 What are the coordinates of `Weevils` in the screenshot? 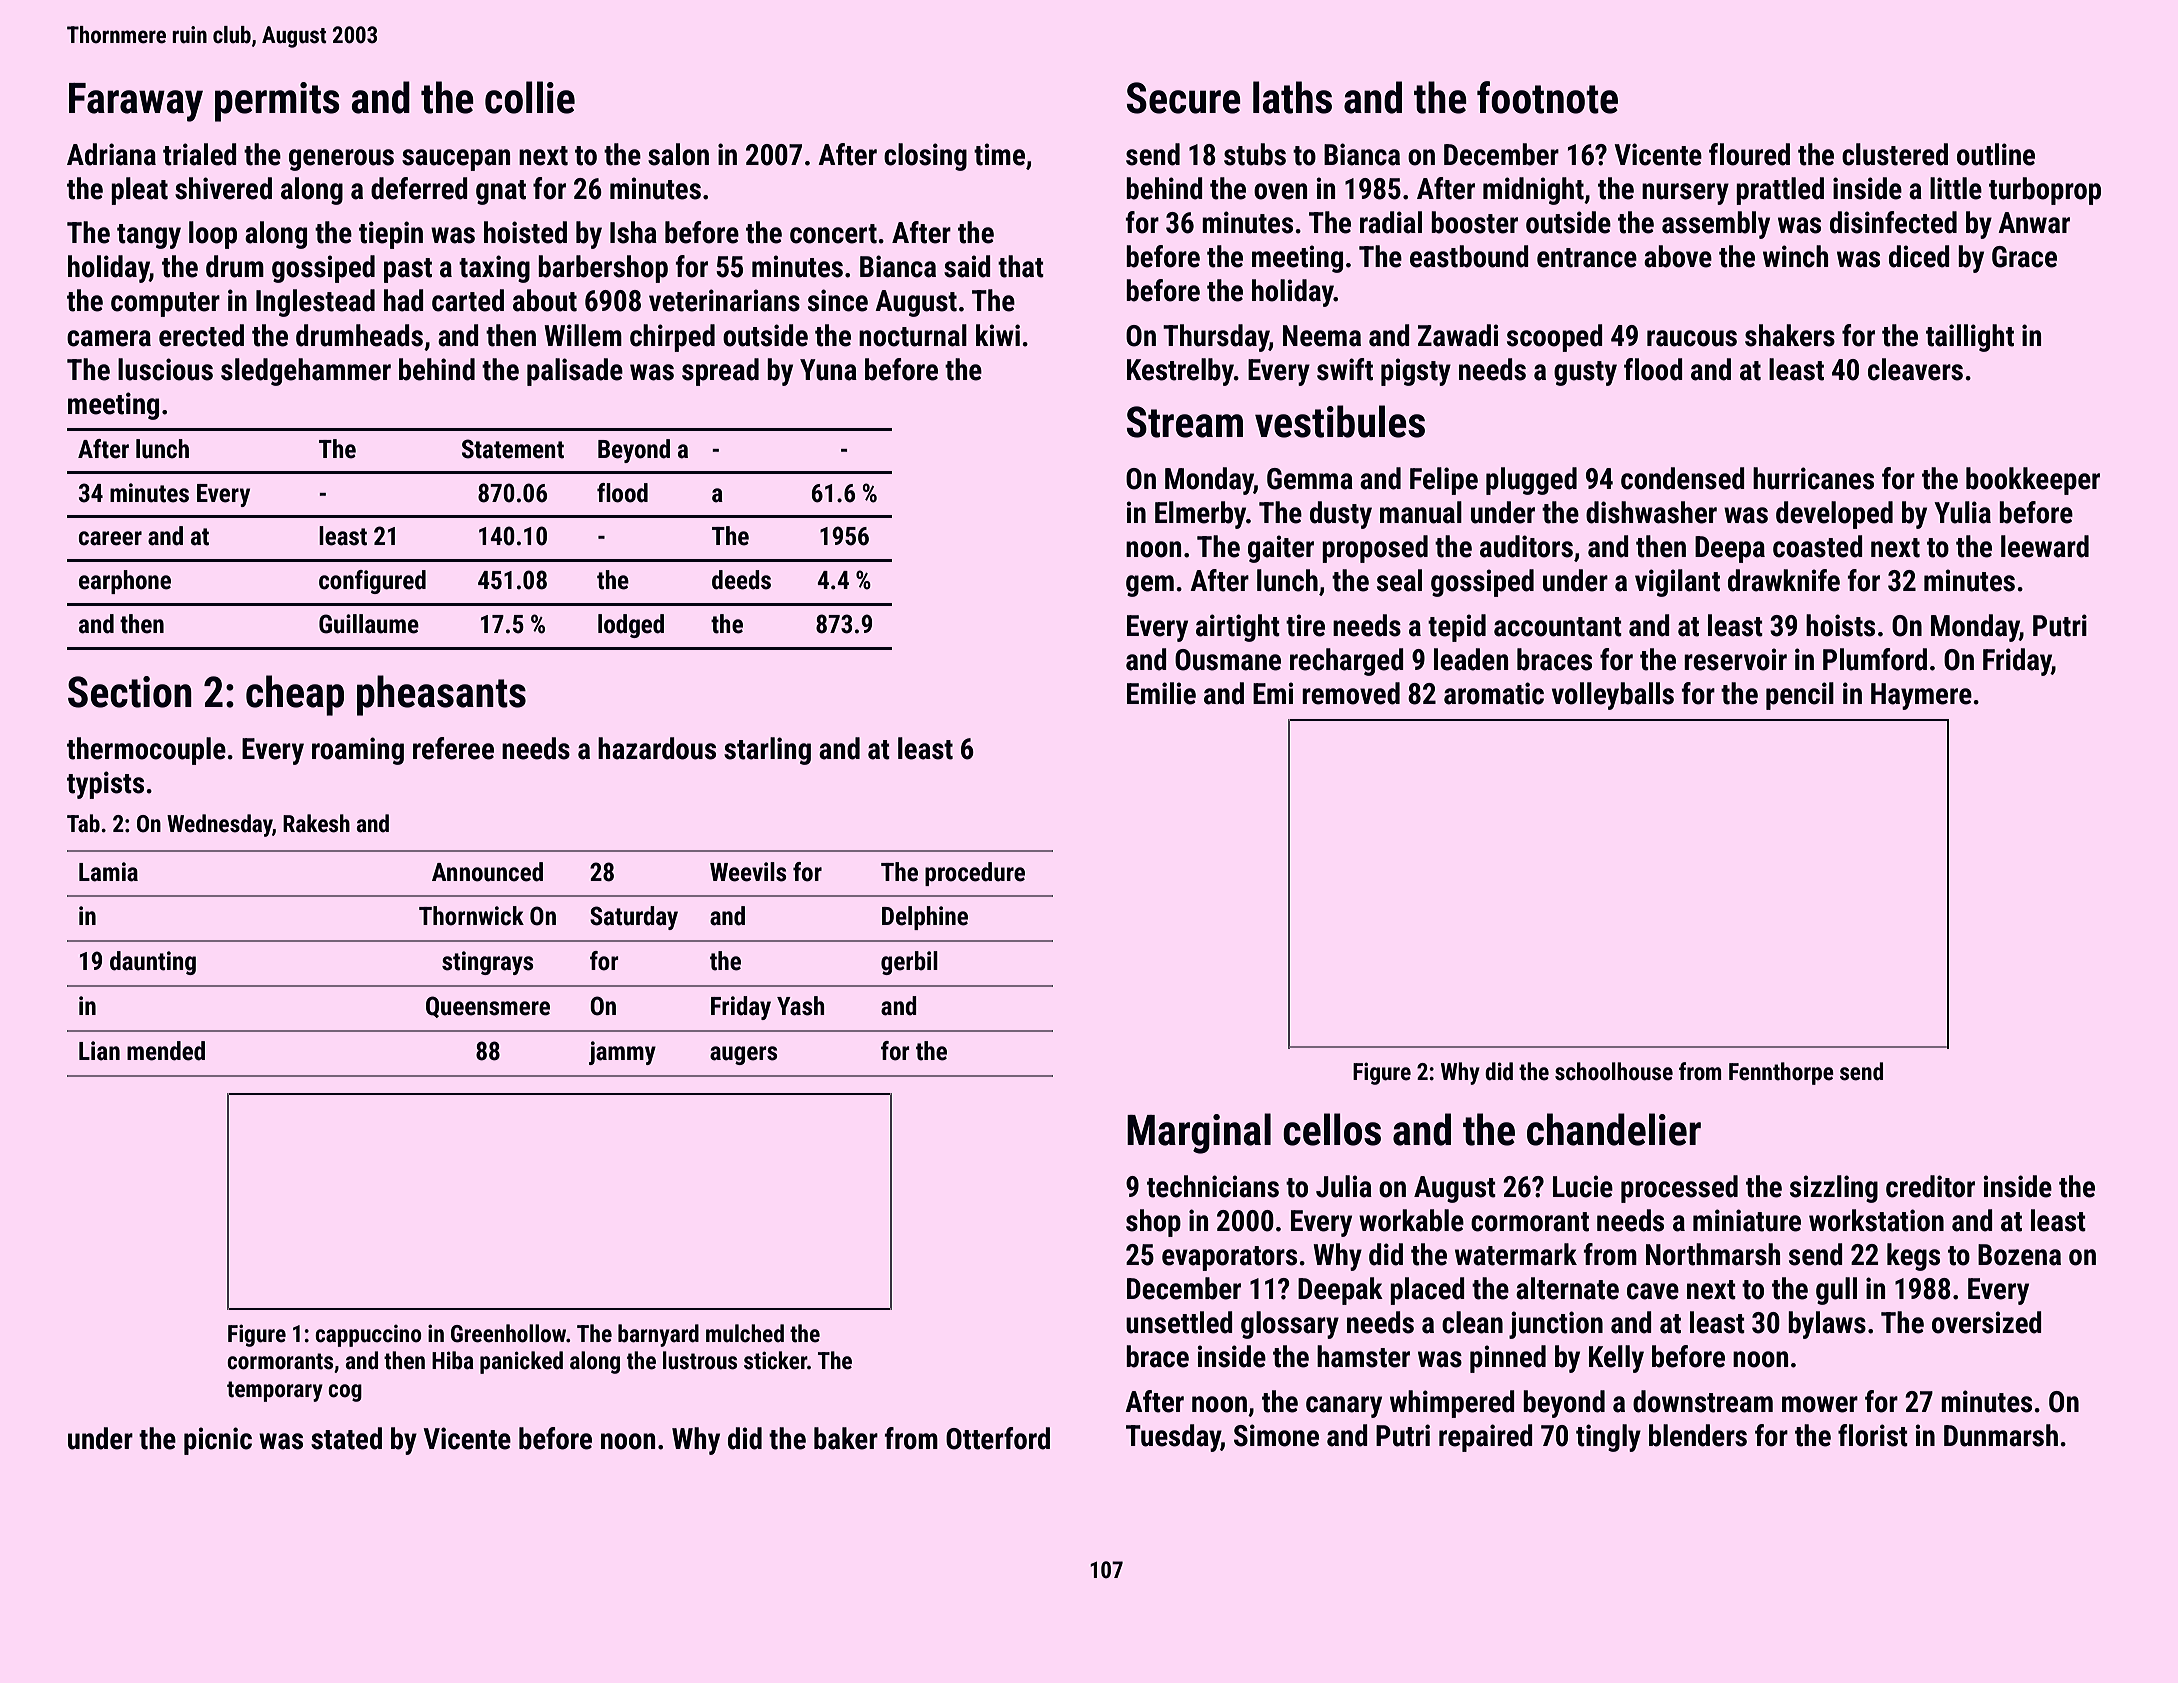 It's located at (748, 872).
